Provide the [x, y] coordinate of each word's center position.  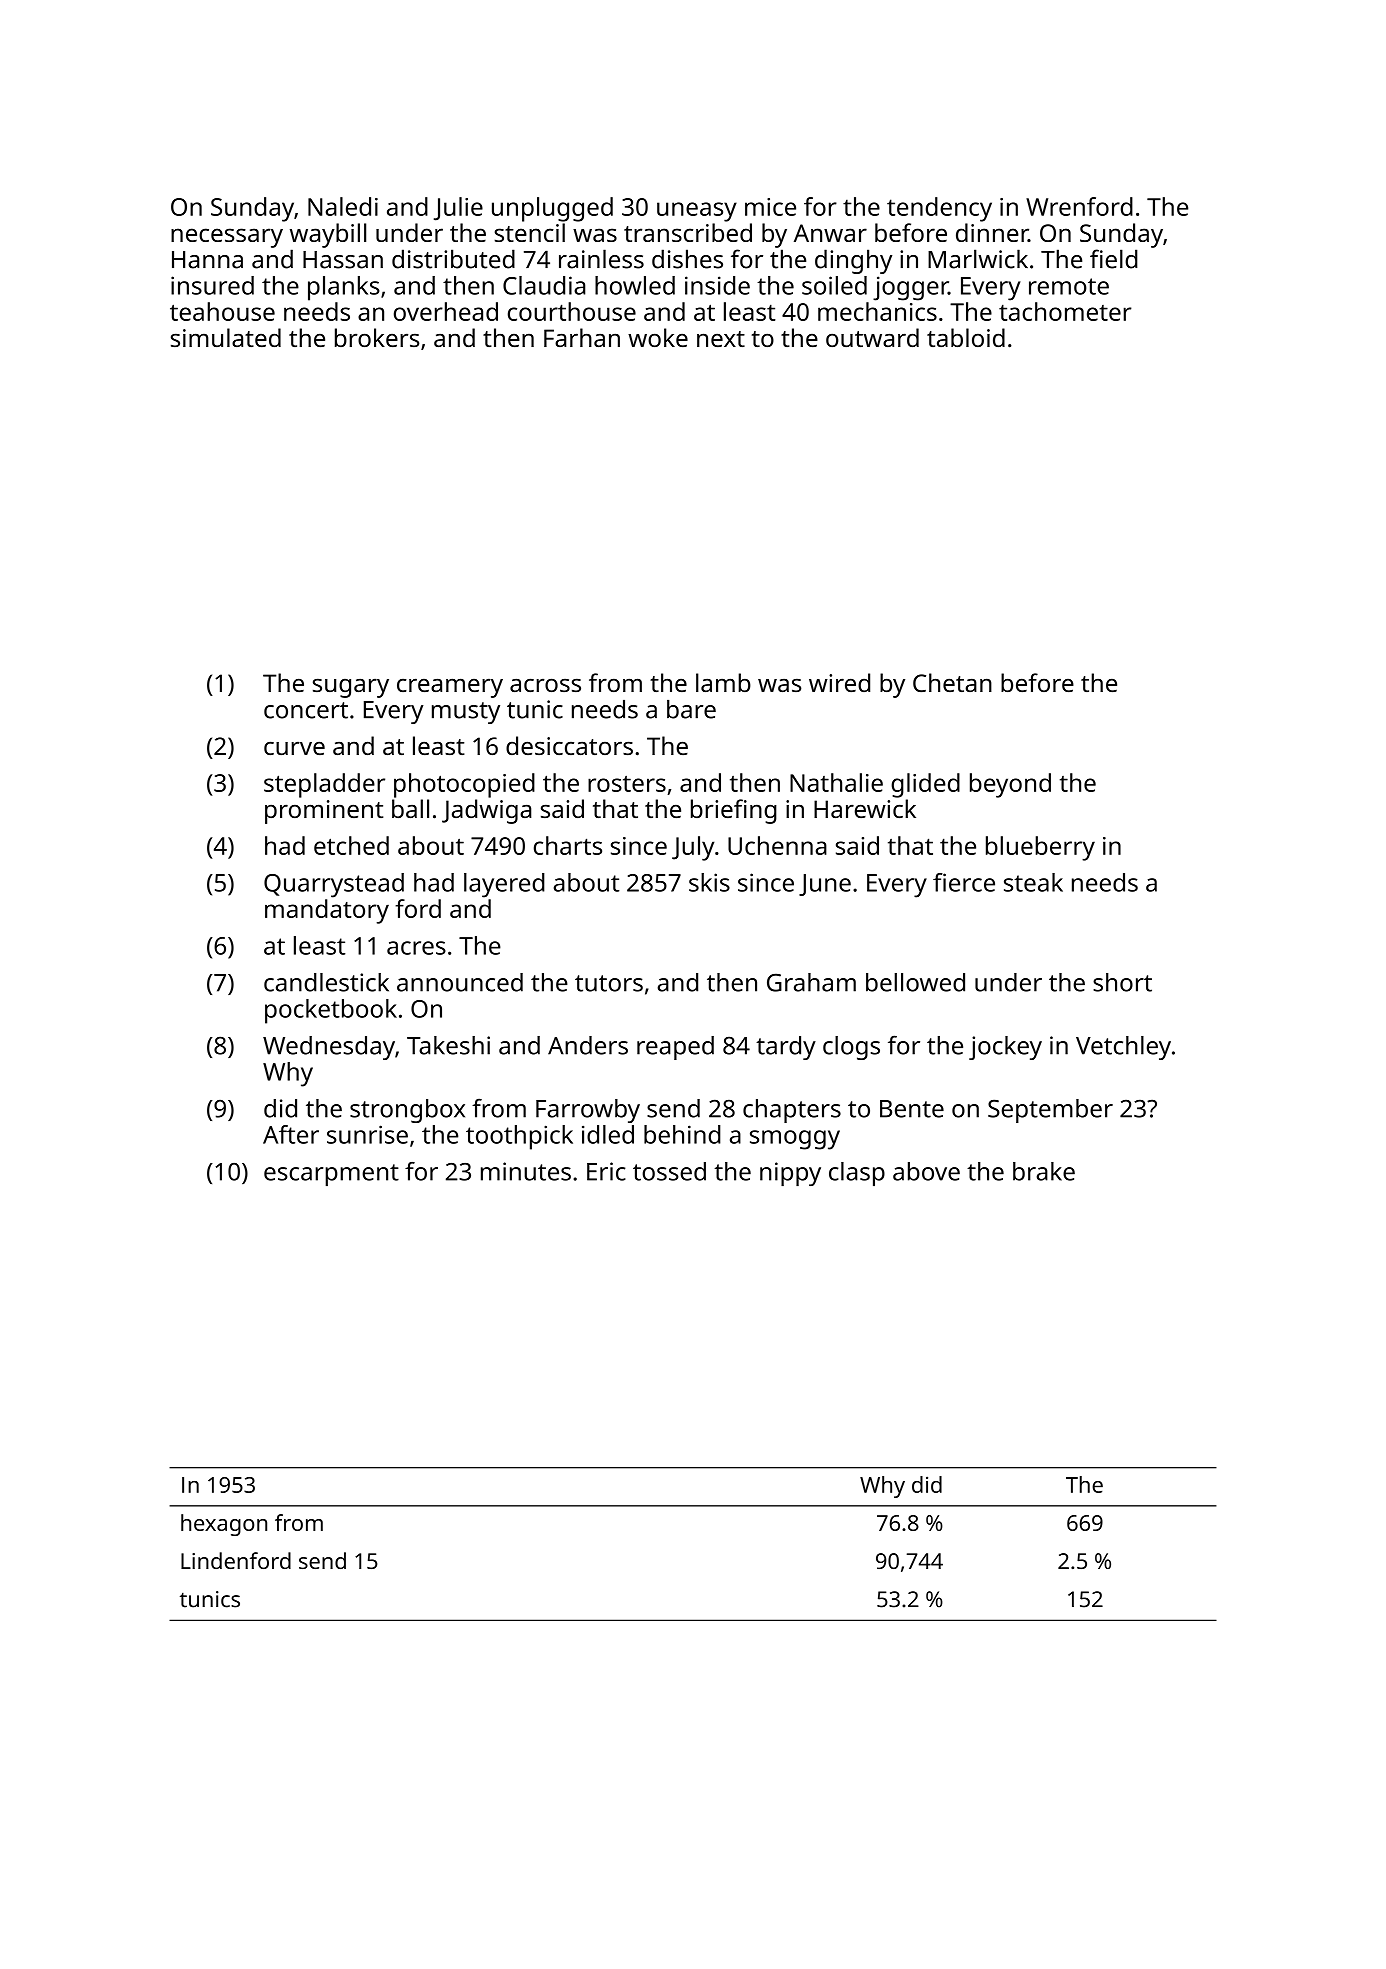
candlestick [326, 982]
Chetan [952, 682]
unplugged [552, 209]
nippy [790, 1174]
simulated [226, 337]
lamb [723, 682]
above [926, 1171]
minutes [526, 1171]
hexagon [224, 1525]
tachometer [1065, 311]
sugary [351, 688]
